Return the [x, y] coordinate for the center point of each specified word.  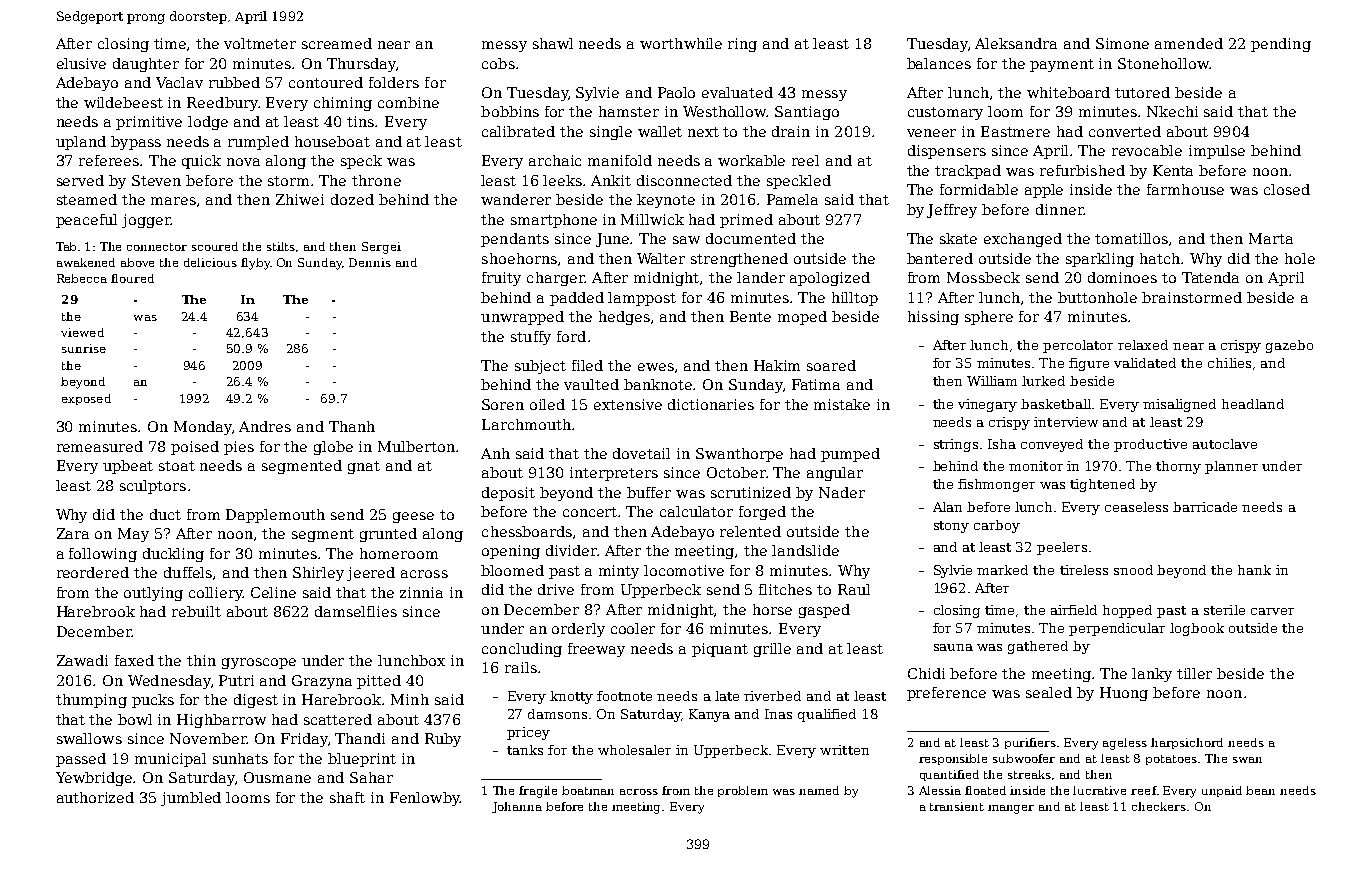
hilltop [855, 299]
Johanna [517, 807]
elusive [81, 63]
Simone [1122, 43]
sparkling [1100, 260]
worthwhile [681, 43]
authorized [95, 797]
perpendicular [1117, 629]
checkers [1159, 806]
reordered [93, 572]
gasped [824, 611]
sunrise [84, 348]
